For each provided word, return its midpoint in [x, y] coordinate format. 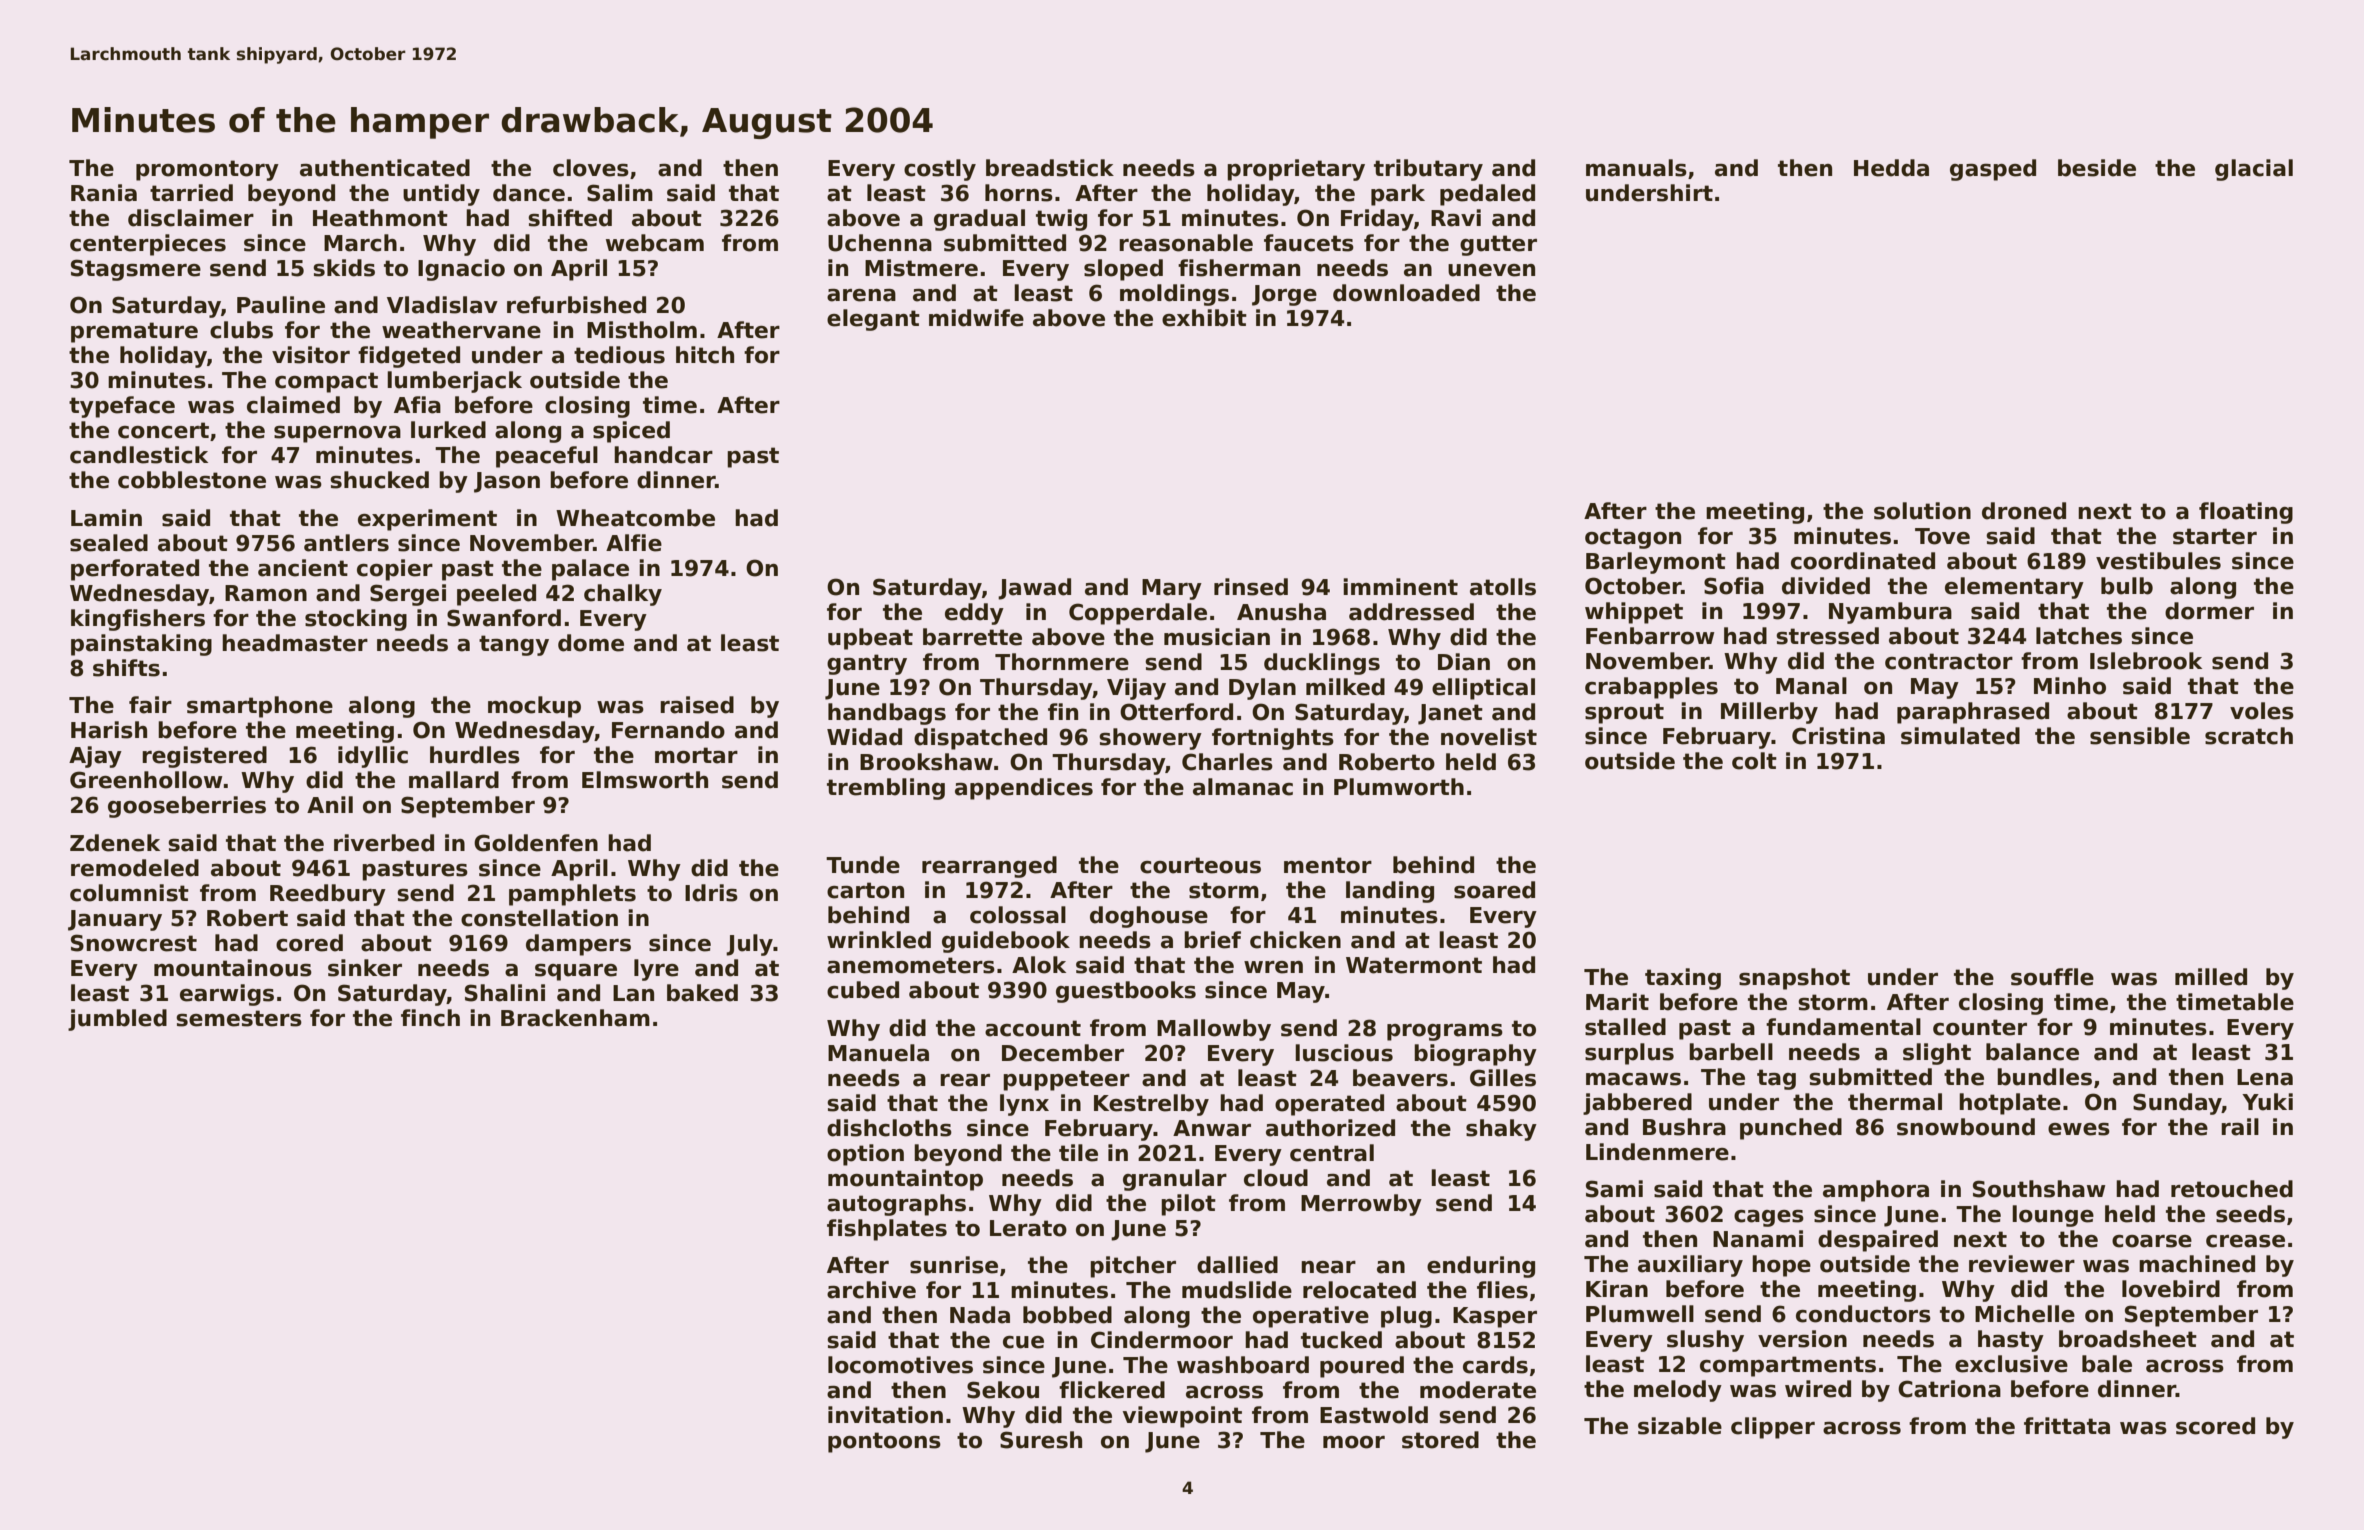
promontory [207, 170]
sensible [2140, 736]
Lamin [106, 518]
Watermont [1414, 965]
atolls [1503, 587]
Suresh [1041, 1440]
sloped [1123, 270]
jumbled [117, 1020]
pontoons [884, 1442]
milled [2211, 977]
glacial [2254, 170]
